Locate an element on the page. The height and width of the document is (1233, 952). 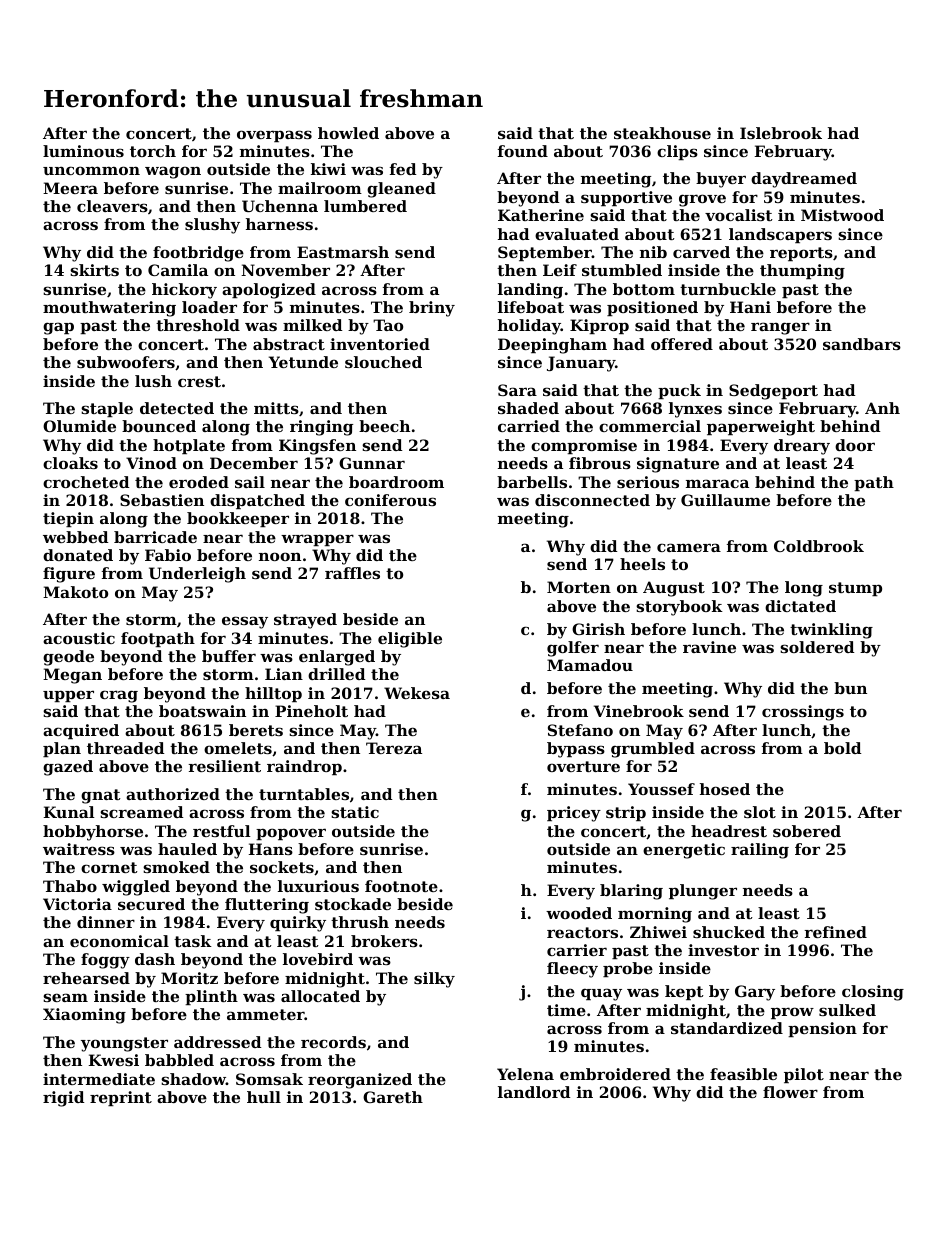
Morten is located at coordinates (579, 587).
